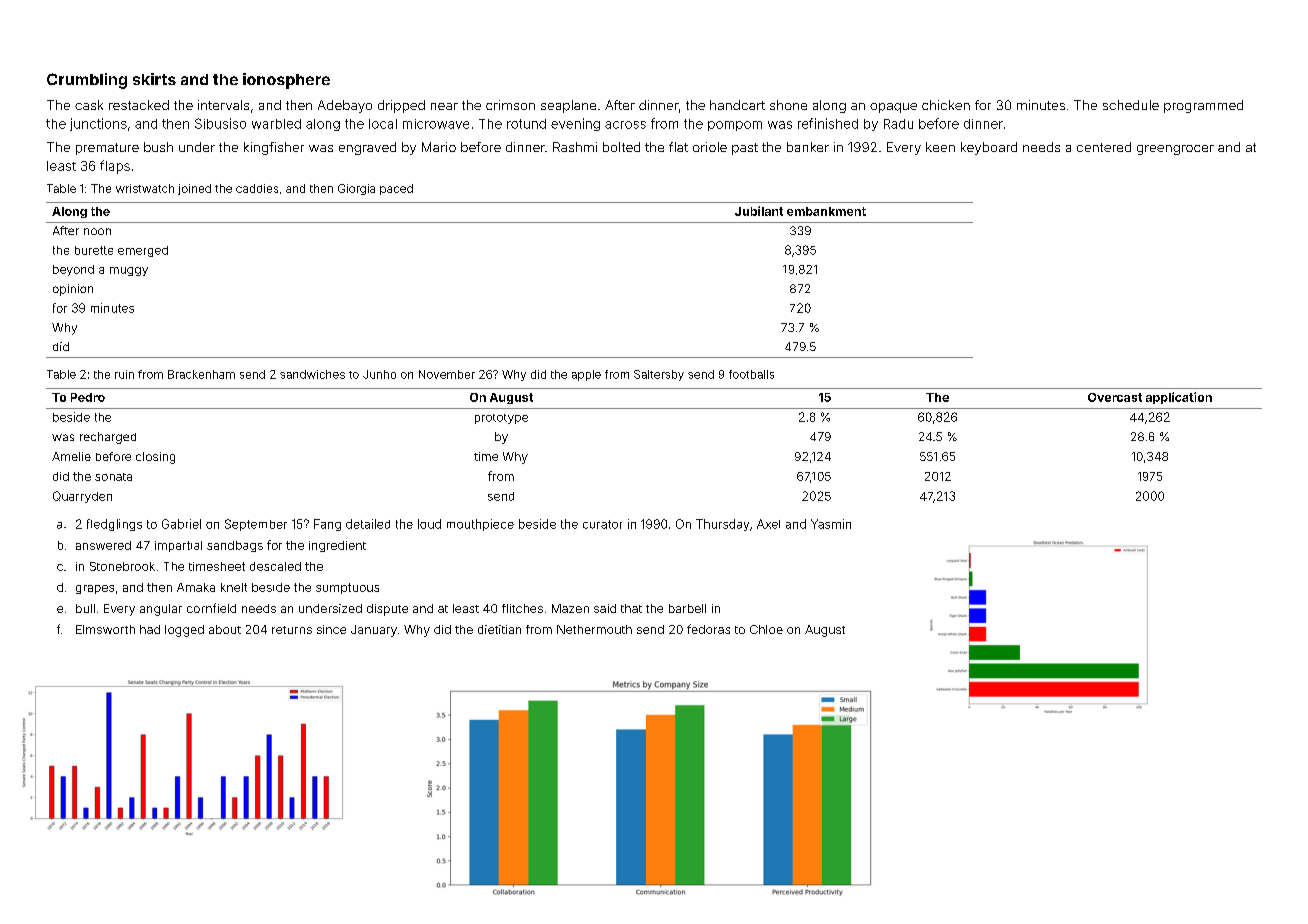 This document has height=924, width=1308. I want to click on Chloe, so click(766, 629).
